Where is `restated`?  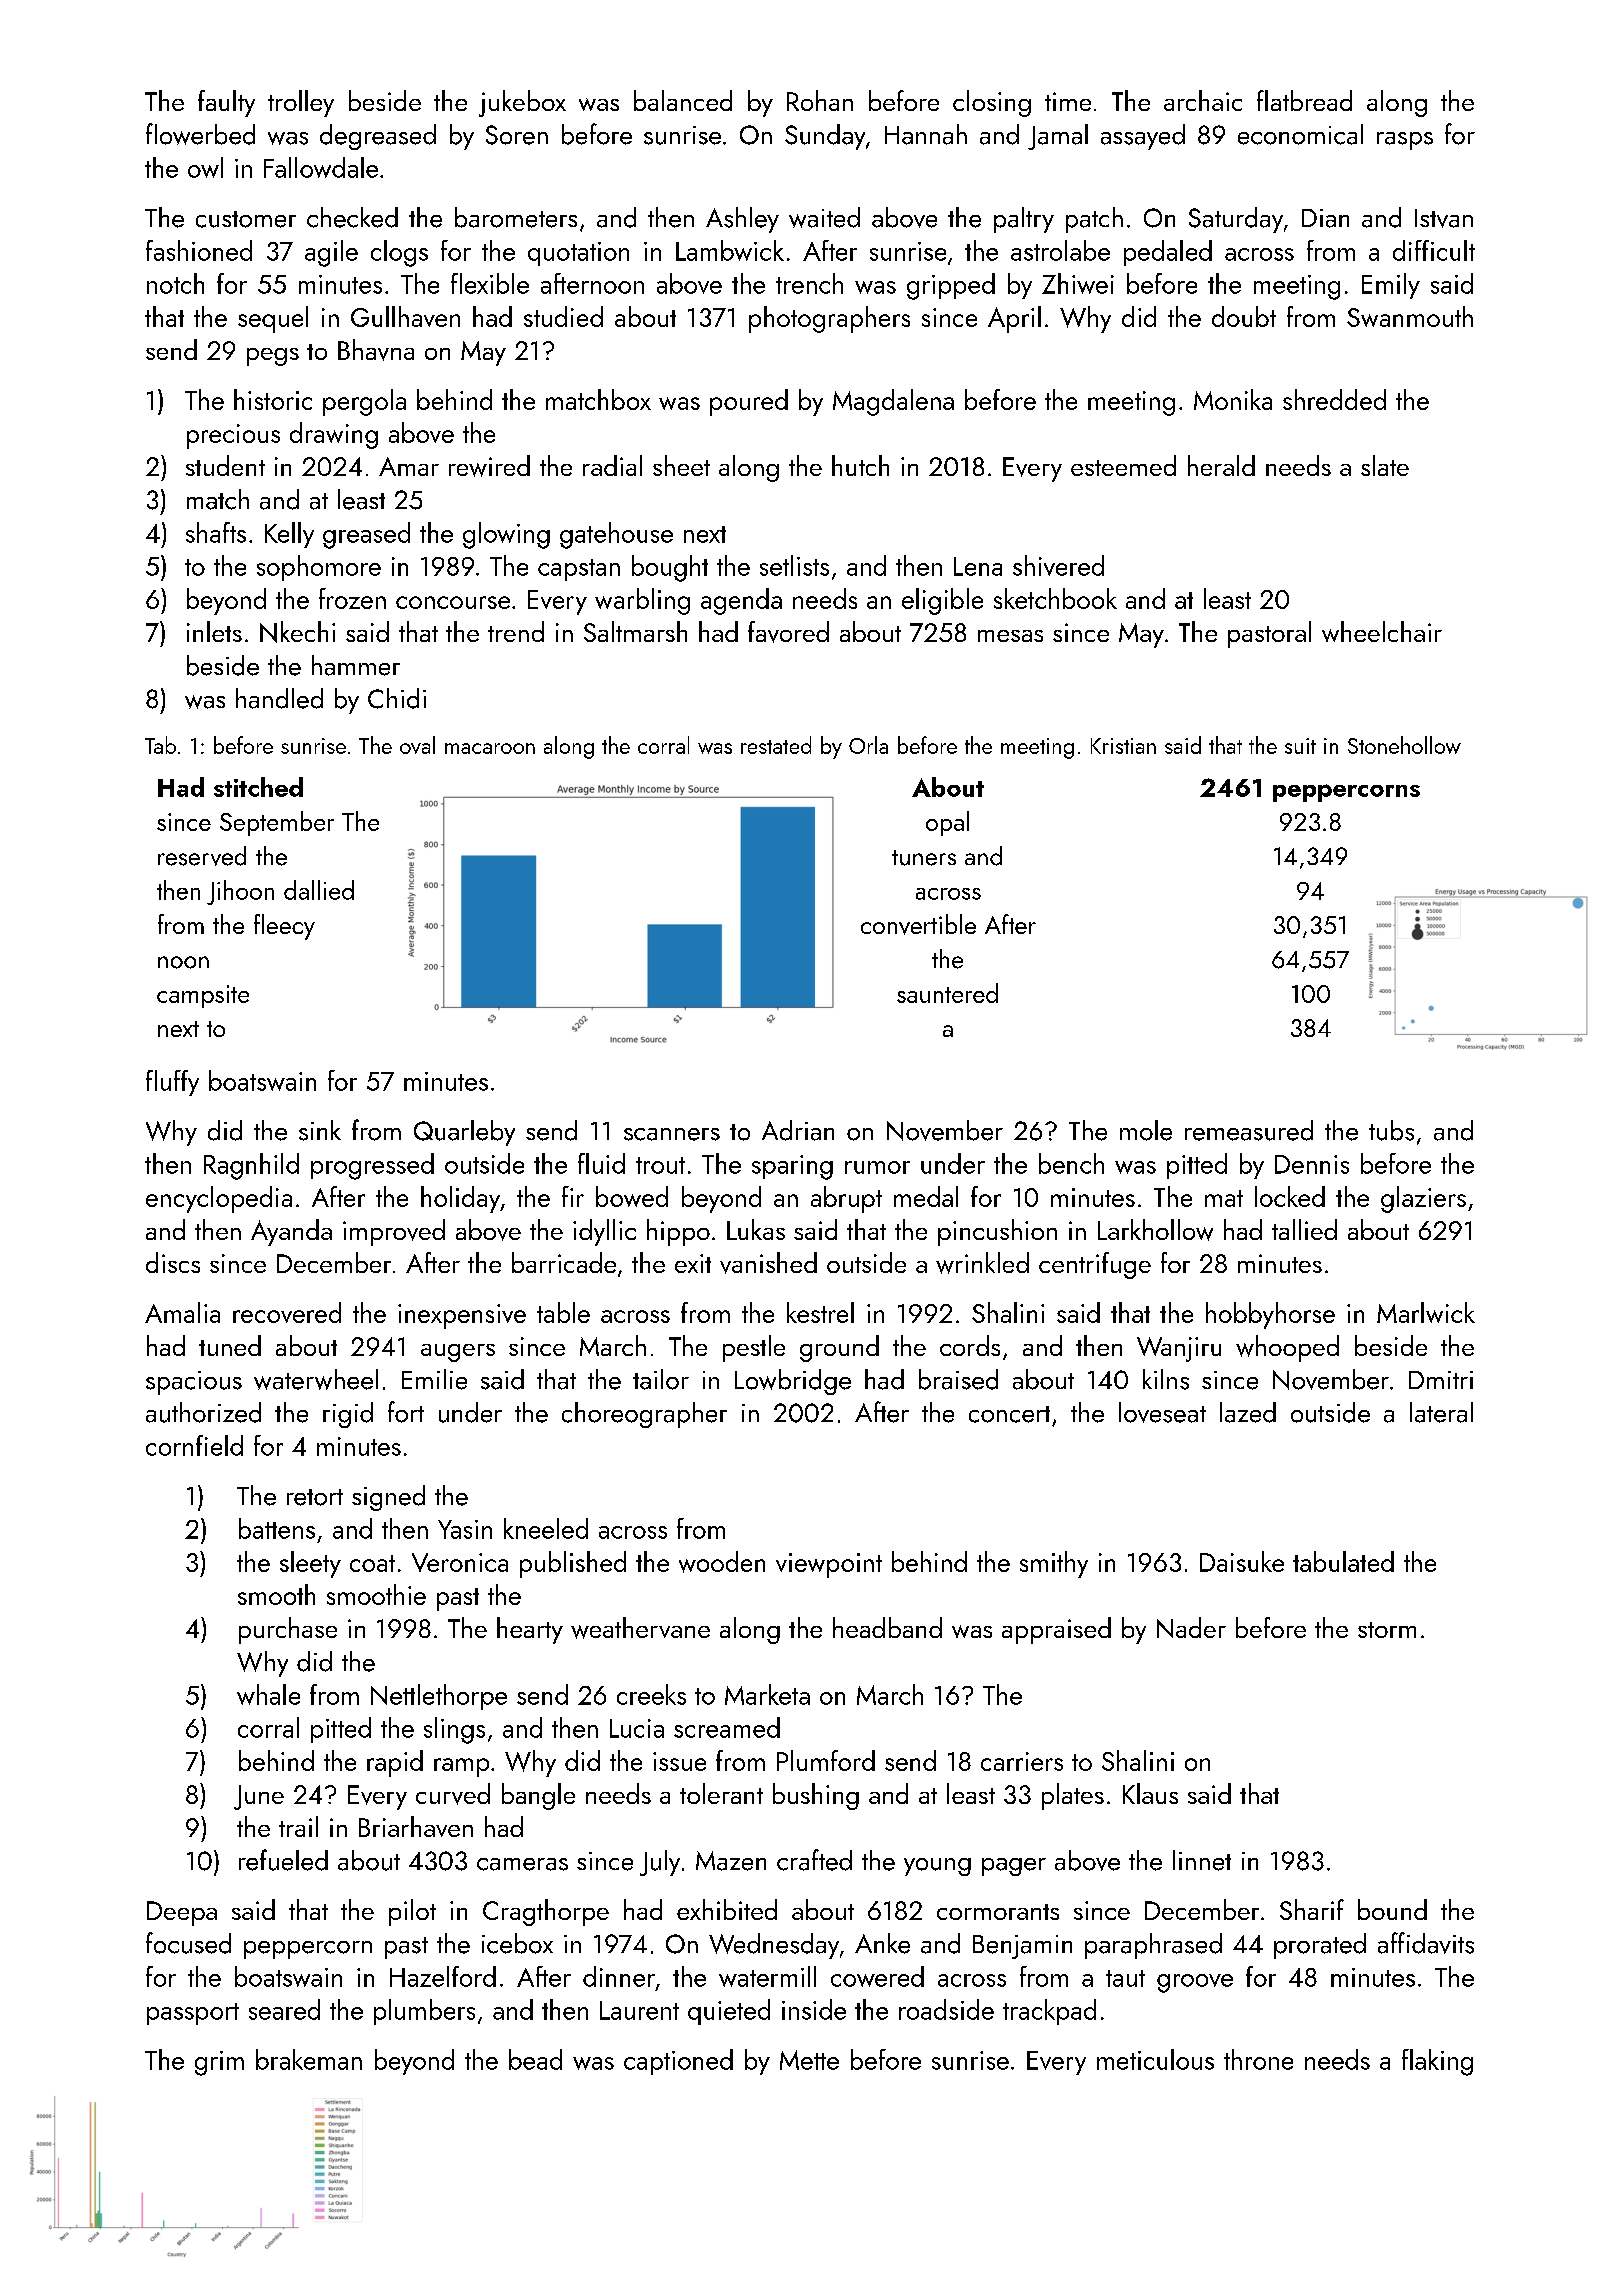 restated is located at coordinates (776, 745).
